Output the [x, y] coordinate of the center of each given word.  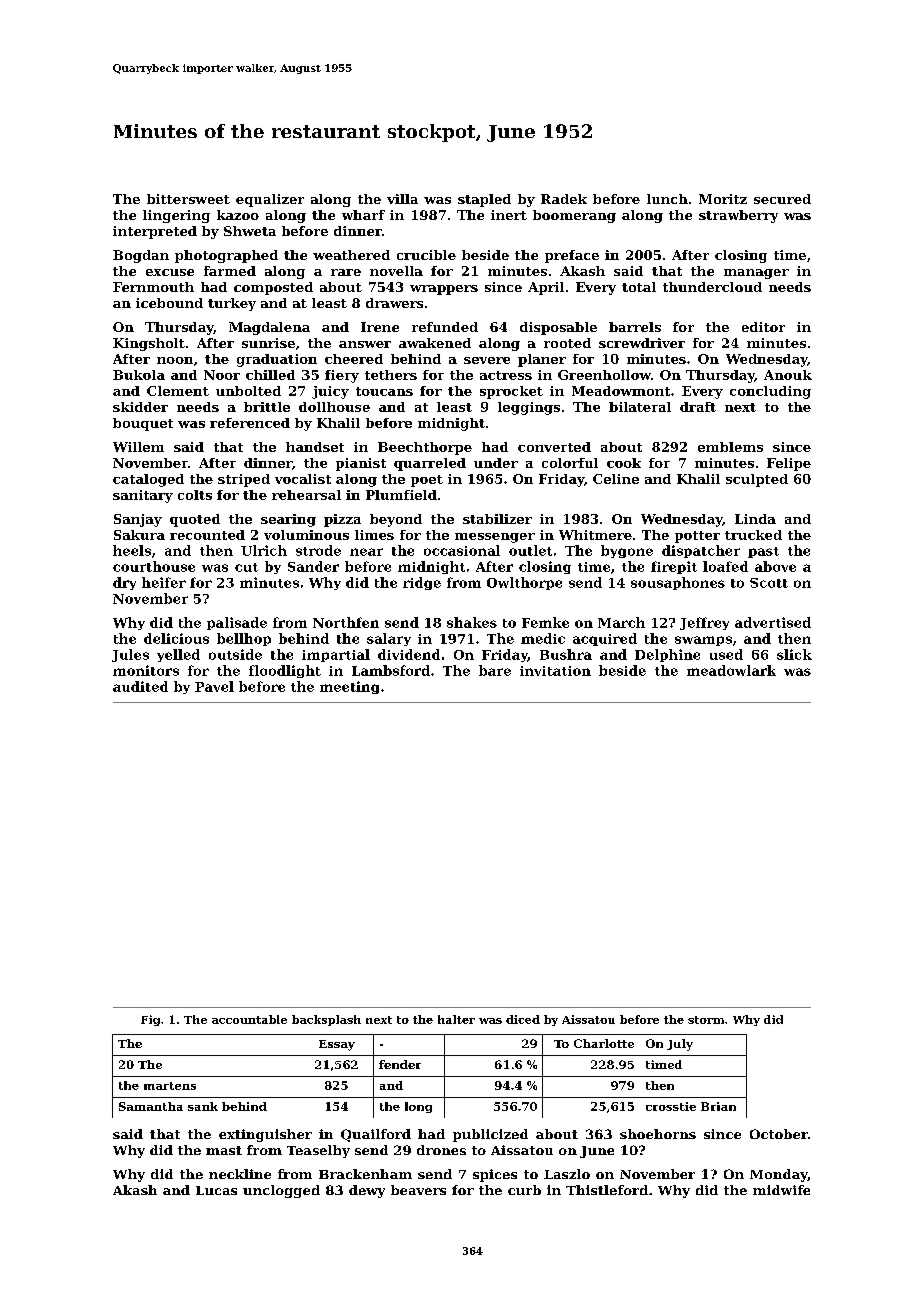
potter [697, 537]
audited [140, 686]
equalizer [270, 200]
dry [124, 583]
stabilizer [497, 519]
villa [402, 199]
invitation [555, 671]
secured [782, 199]
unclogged [281, 1191]
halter [456, 1019]
